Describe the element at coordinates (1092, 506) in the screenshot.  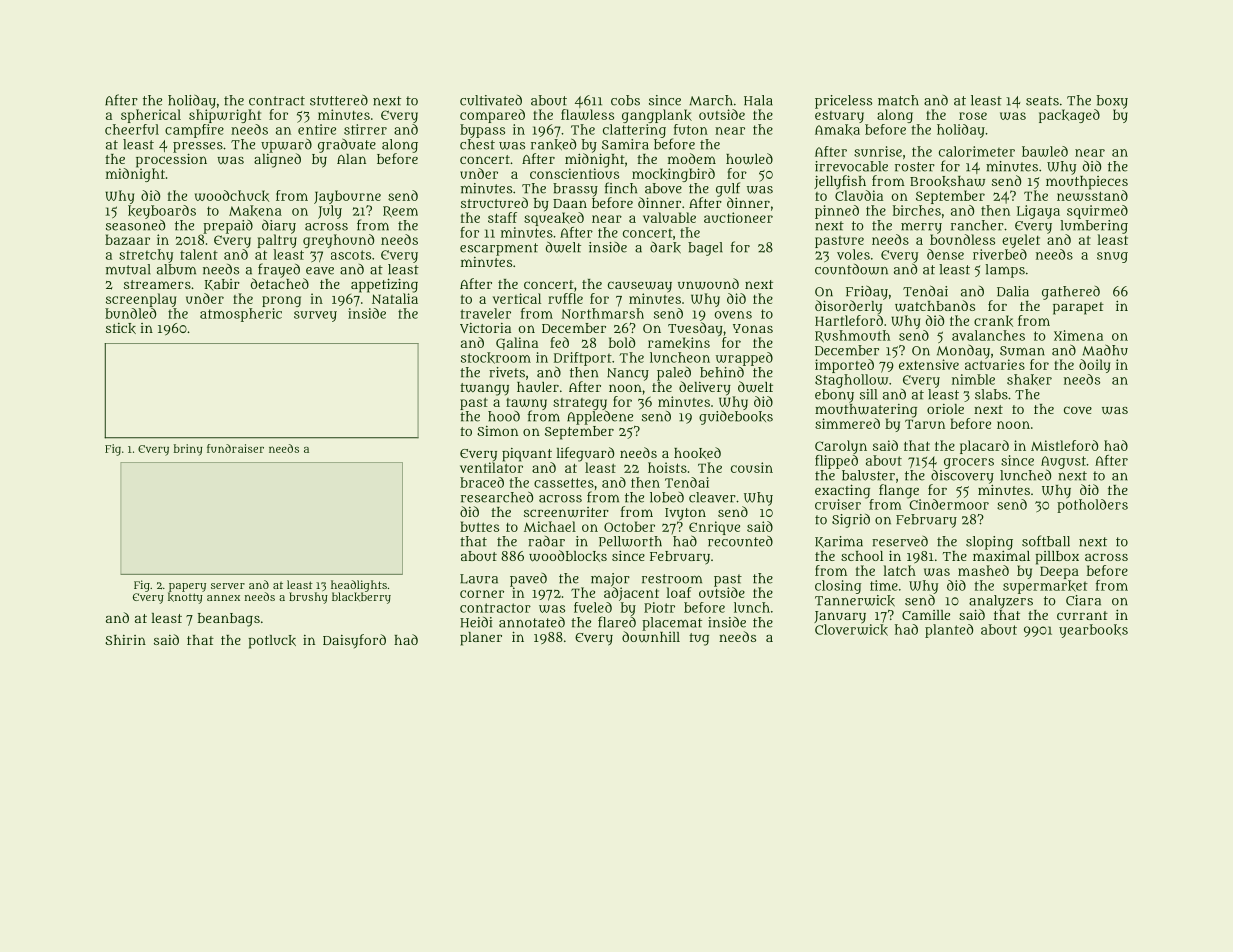
I see `potholders` at that location.
